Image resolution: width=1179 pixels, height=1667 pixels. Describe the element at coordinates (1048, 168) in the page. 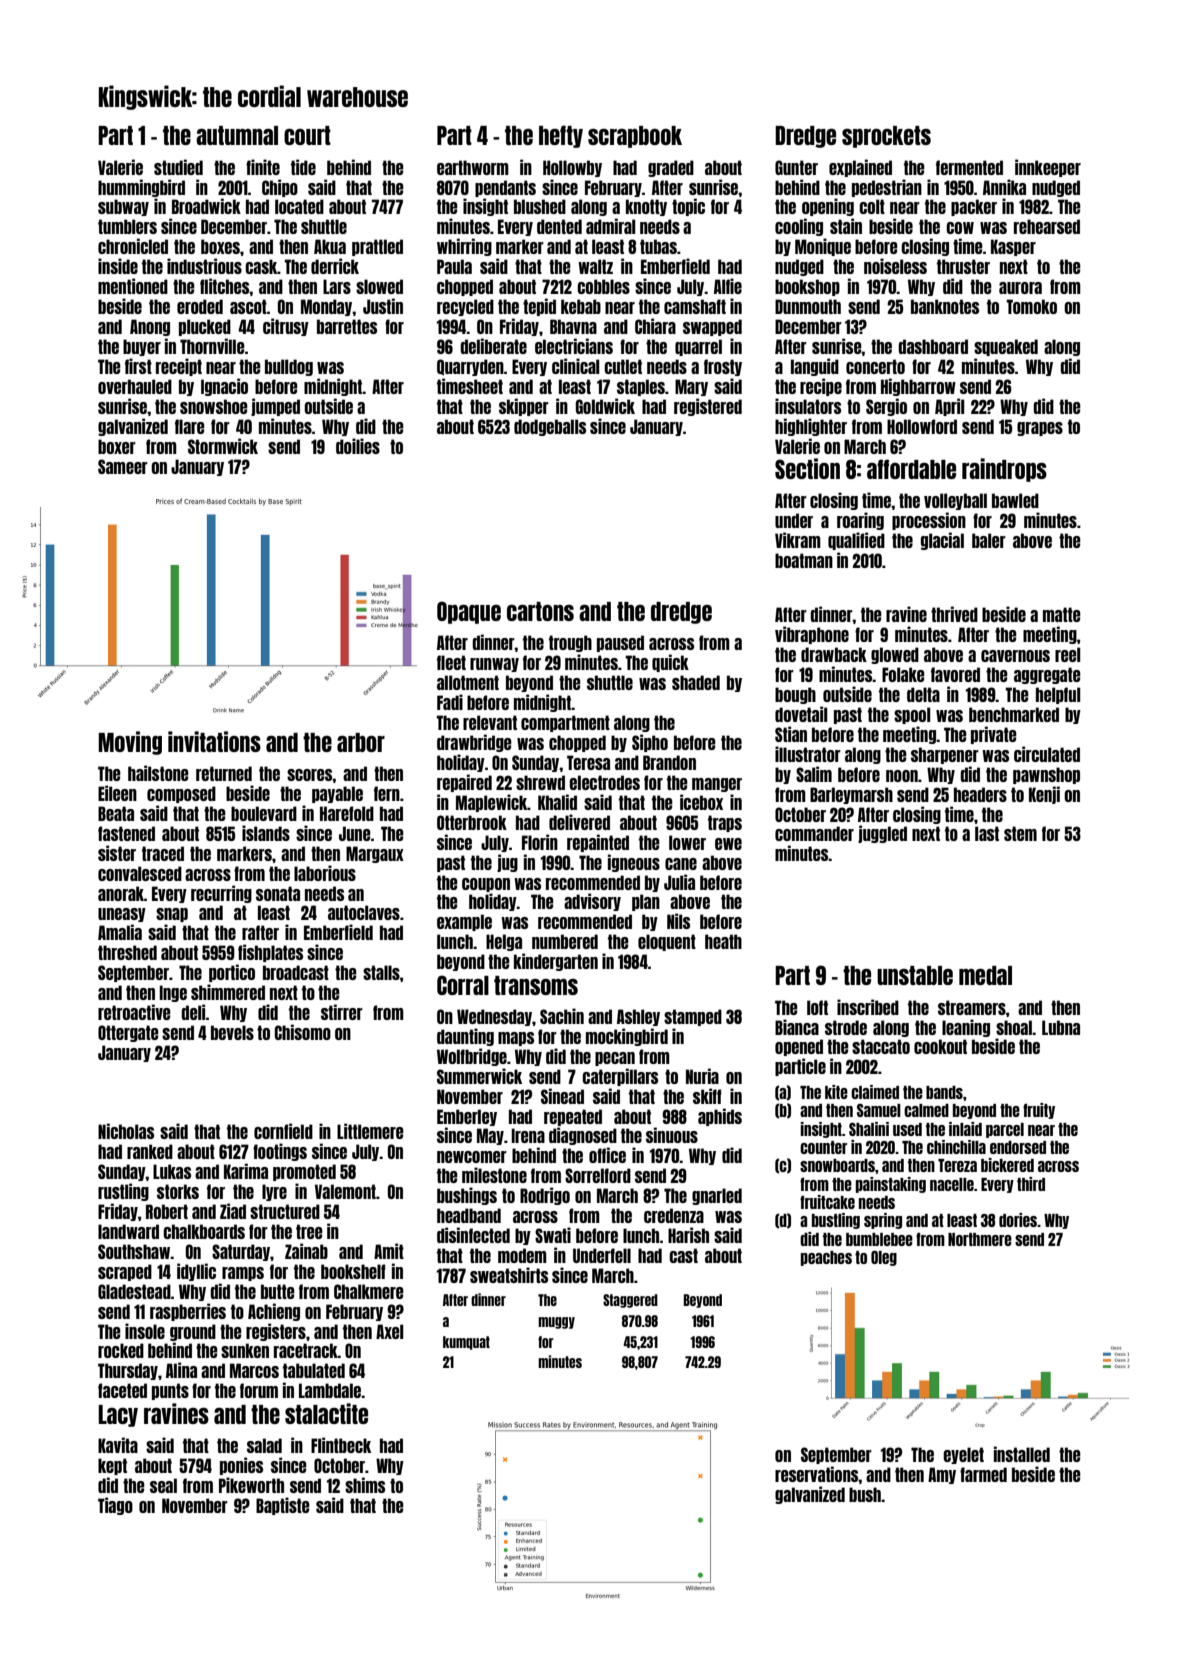

I see `innkeeper` at that location.
